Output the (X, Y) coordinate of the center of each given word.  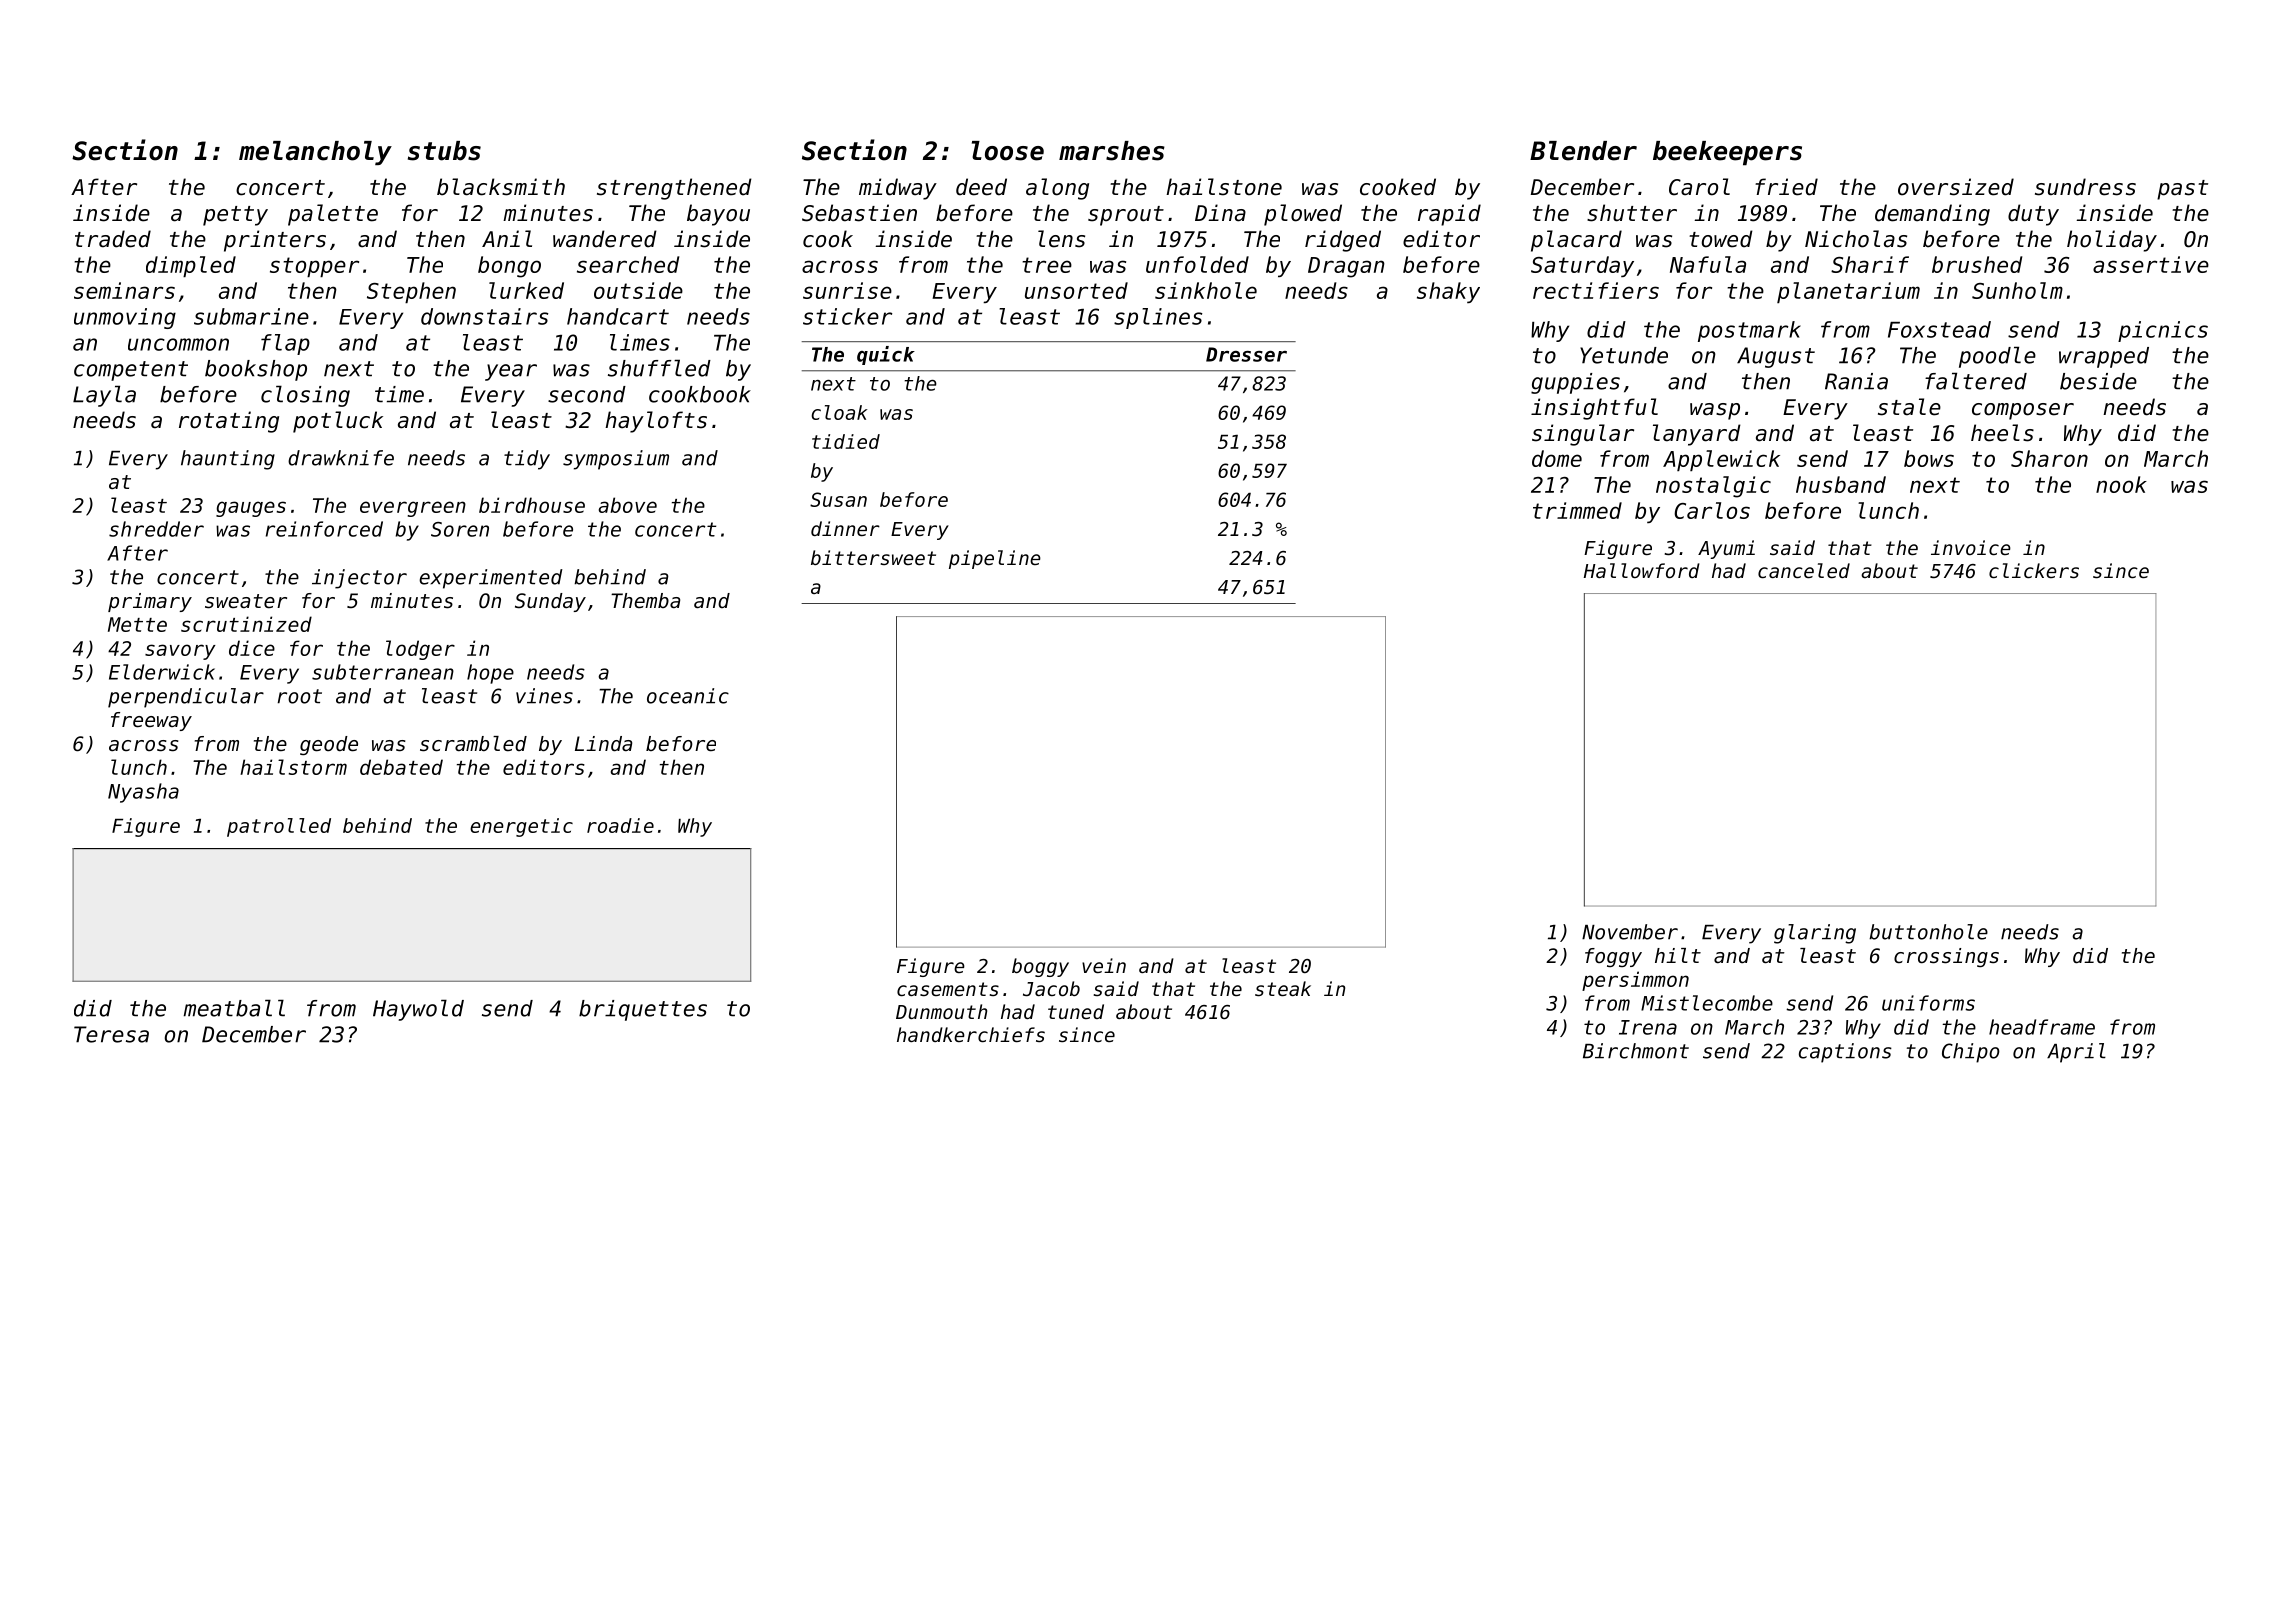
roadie (620, 825)
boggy (1040, 967)
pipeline (995, 559)
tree (1047, 265)
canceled (1804, 570)
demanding (1932, 215)
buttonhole (1928, 932)
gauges (251, 509)
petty (235, 216)
